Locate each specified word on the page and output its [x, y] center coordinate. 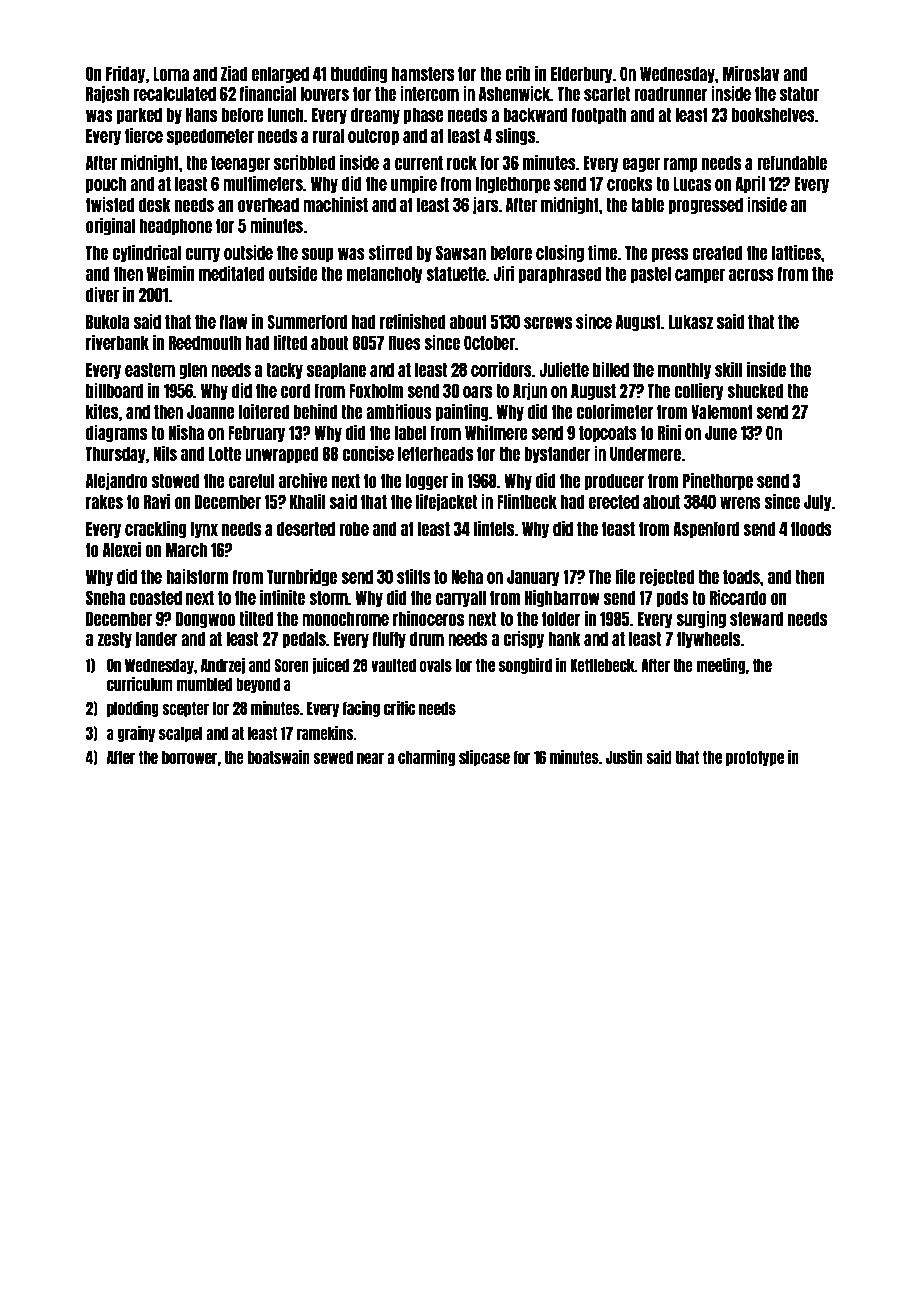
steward [757, 618]
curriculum [140, 684]
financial [268, 93]
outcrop [373, 136]
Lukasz [691, 321]
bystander [557, 454]
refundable [792, 162]
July [818, 502]
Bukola [107, 321]
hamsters [423, 73]
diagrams [116, 433]
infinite [282, 597]
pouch [106, 184]
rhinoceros [428, 618]
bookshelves [773, 114]
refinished [413, 321]
